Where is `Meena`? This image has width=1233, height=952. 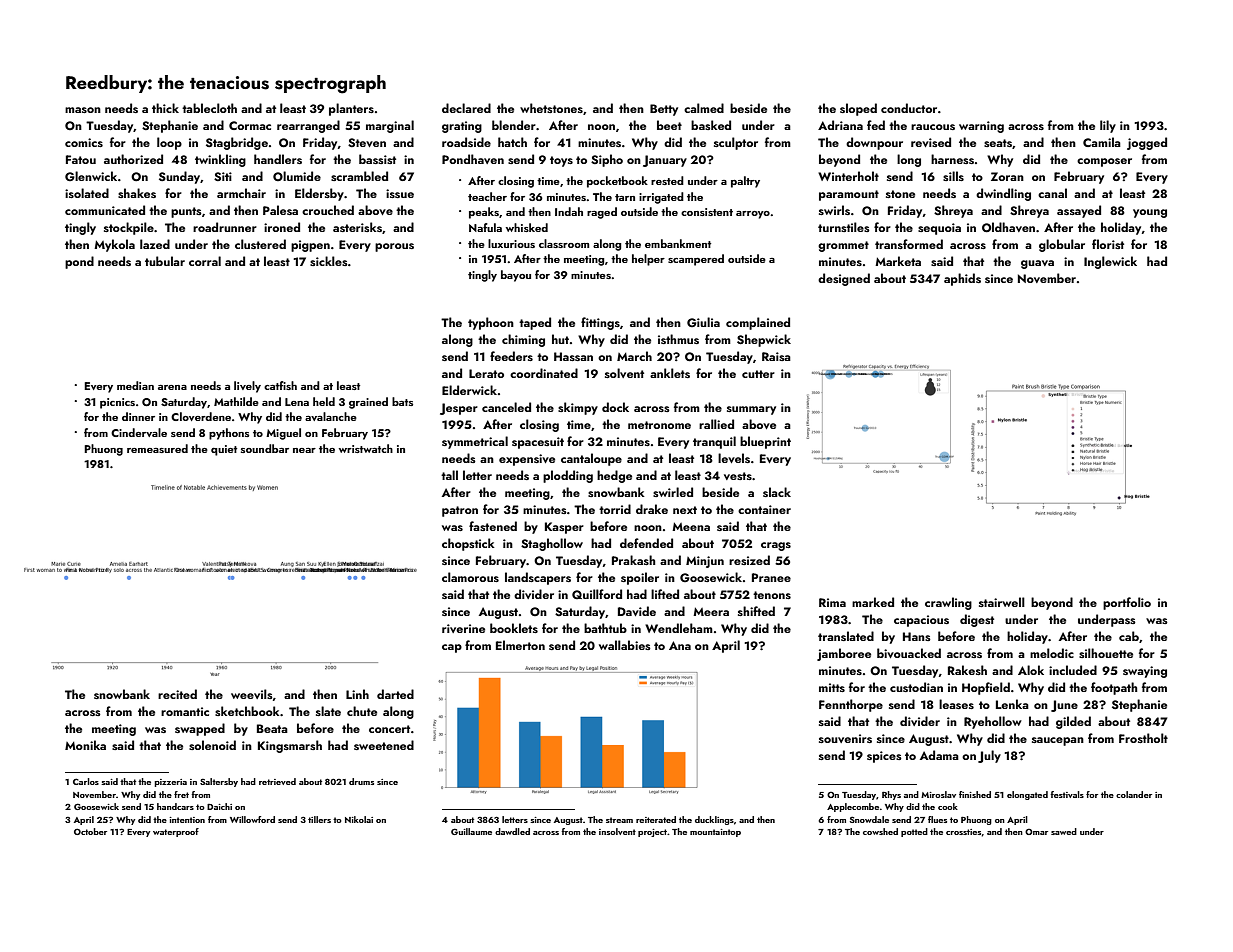 Meena is located at coordinates (691, 526).
